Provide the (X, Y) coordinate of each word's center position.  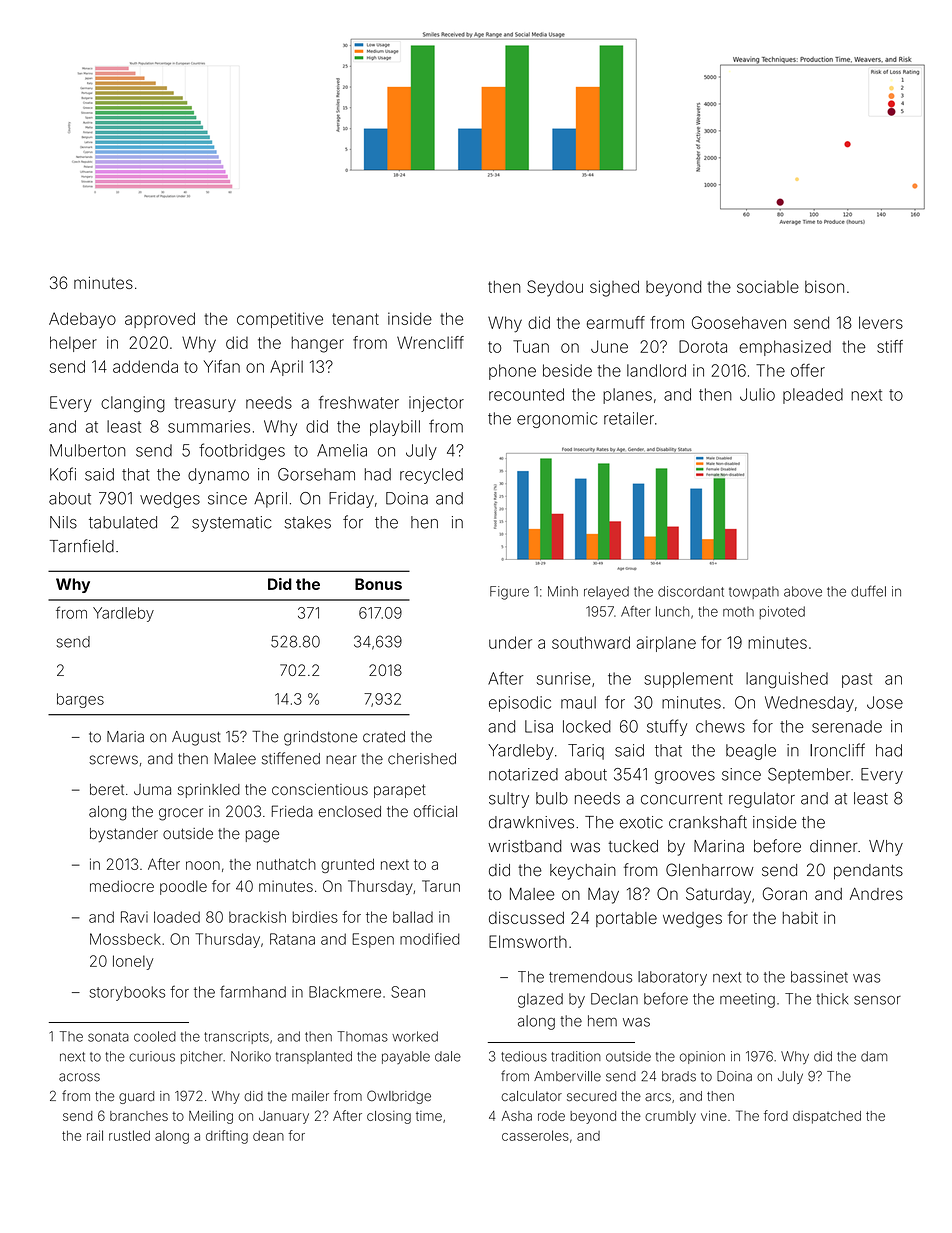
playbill (395, 428)
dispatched (827, 1117)
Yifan (222, 366)
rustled (129, 1135)
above (803, 591)
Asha (517, 1116)
